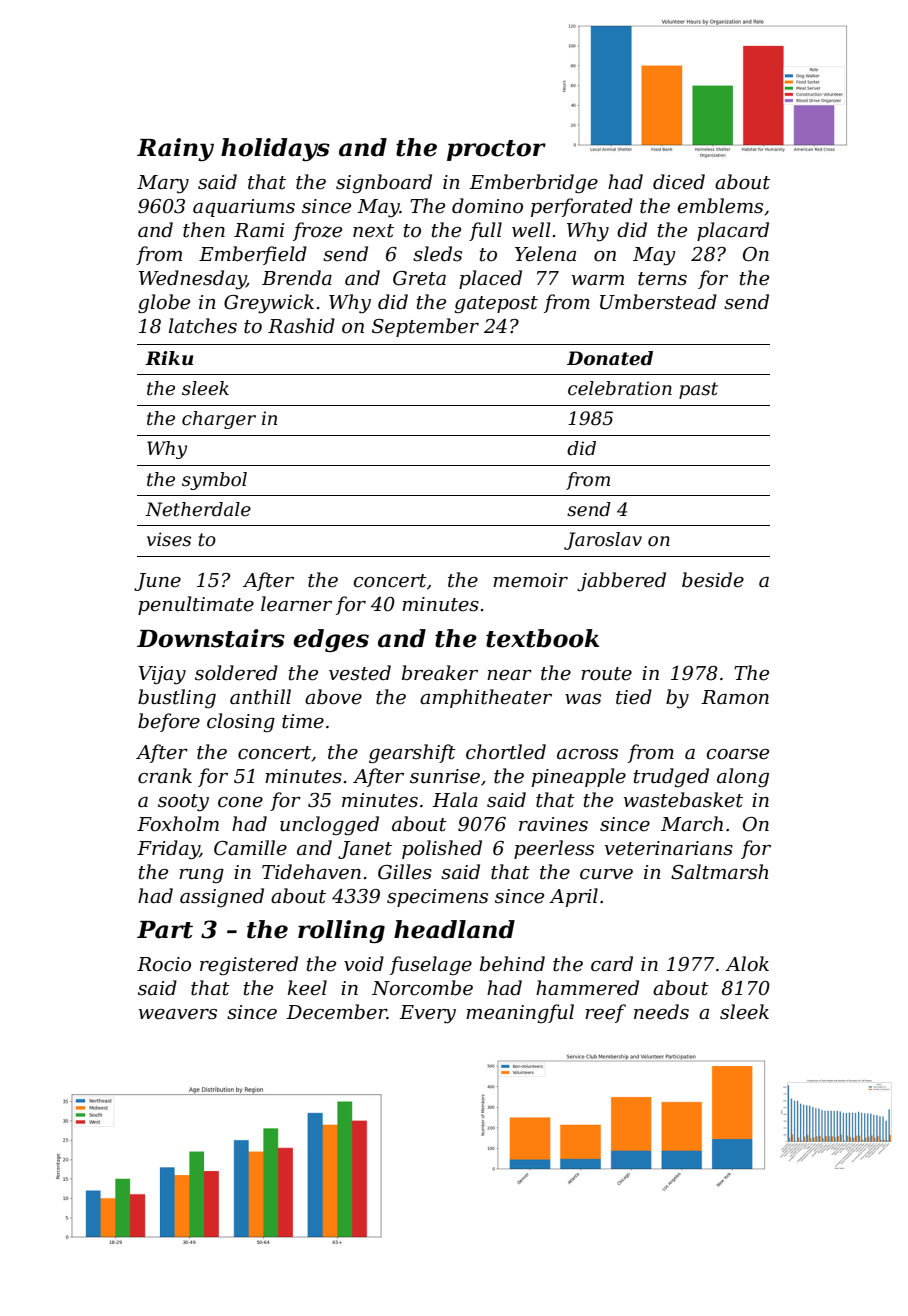 This screenshot has width=908, height=1316. Describe the element at coordinates (164, 964) in the screenshot. I see `Rocio` at that location.
